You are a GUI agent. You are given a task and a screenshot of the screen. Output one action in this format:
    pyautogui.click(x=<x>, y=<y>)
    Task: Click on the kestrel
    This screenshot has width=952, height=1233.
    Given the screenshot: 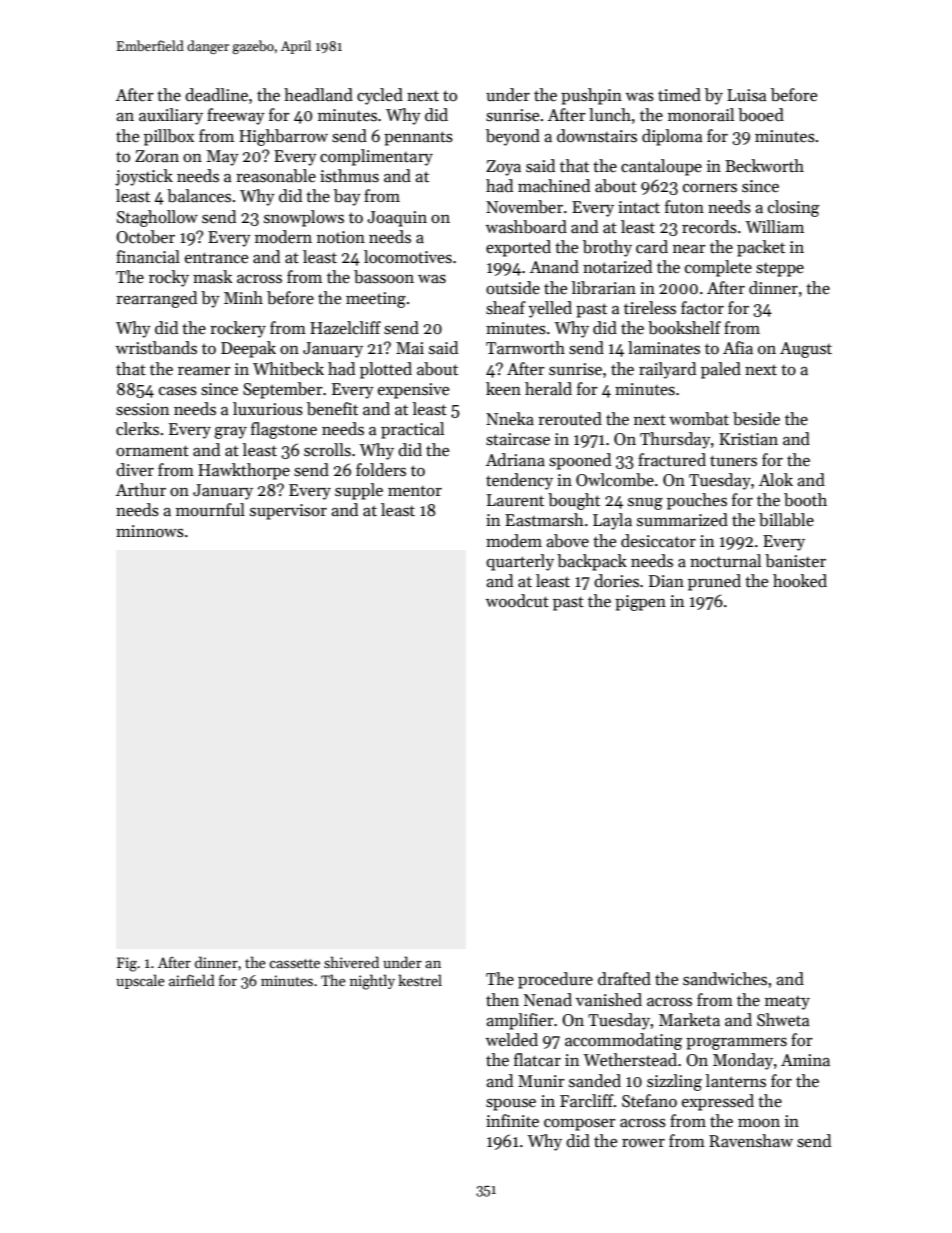 What is the action you would take?
    pyautogui.click(x=420, y=980)
